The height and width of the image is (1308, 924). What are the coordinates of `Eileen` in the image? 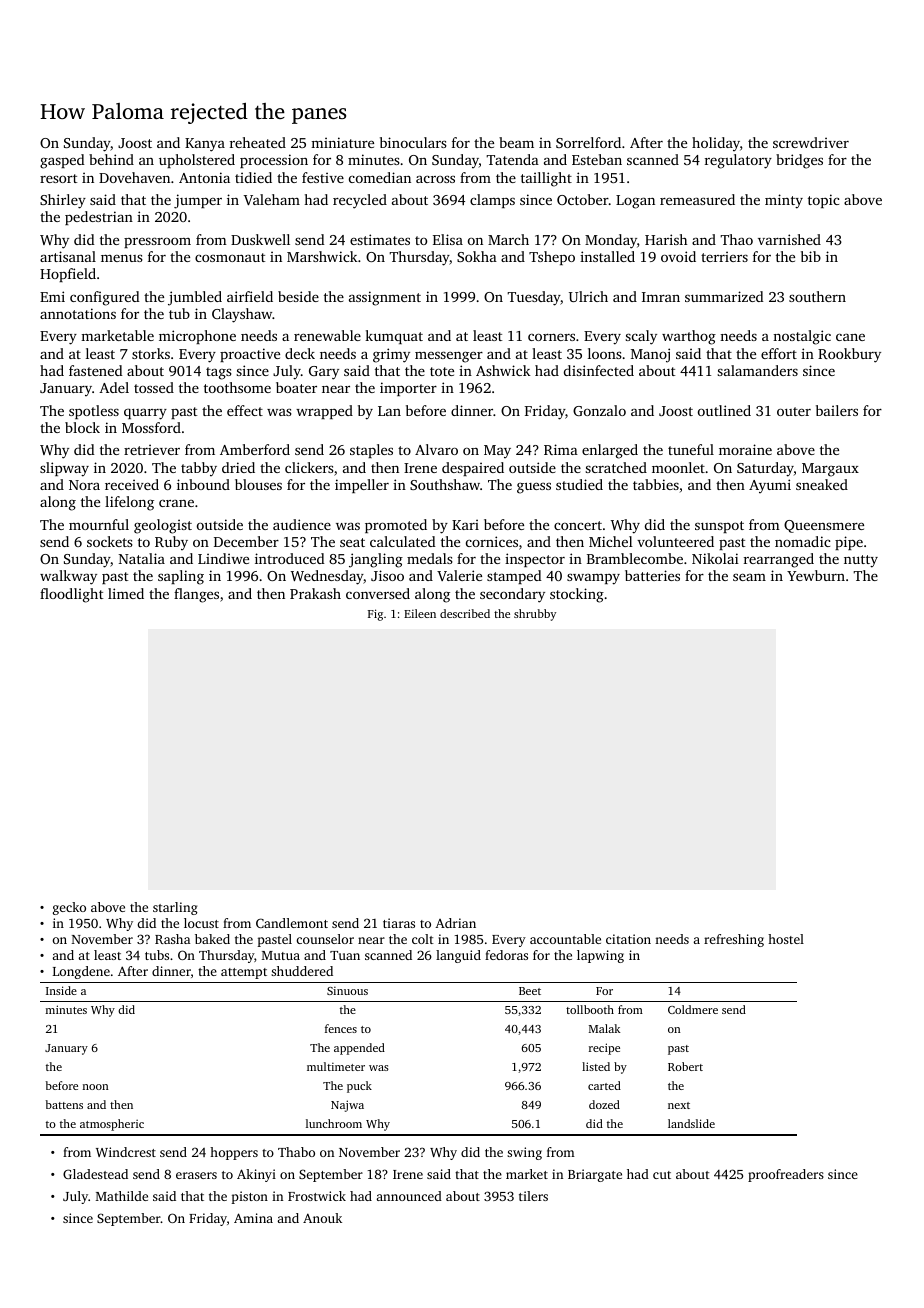 It's located at (420, 613).
